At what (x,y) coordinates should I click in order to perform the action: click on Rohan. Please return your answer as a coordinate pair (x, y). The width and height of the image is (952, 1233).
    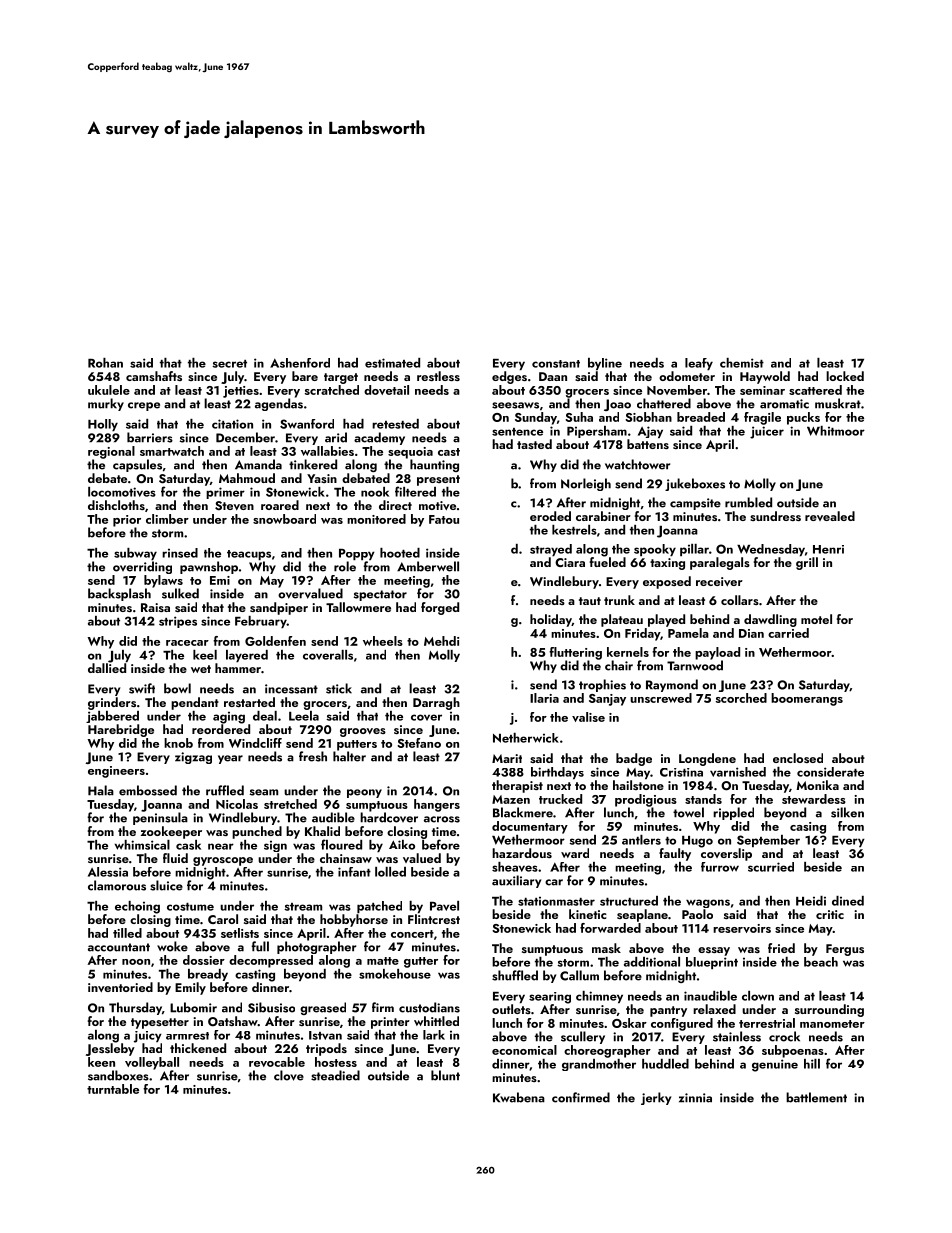
    Looking at the image, I should click on (105, 363).
